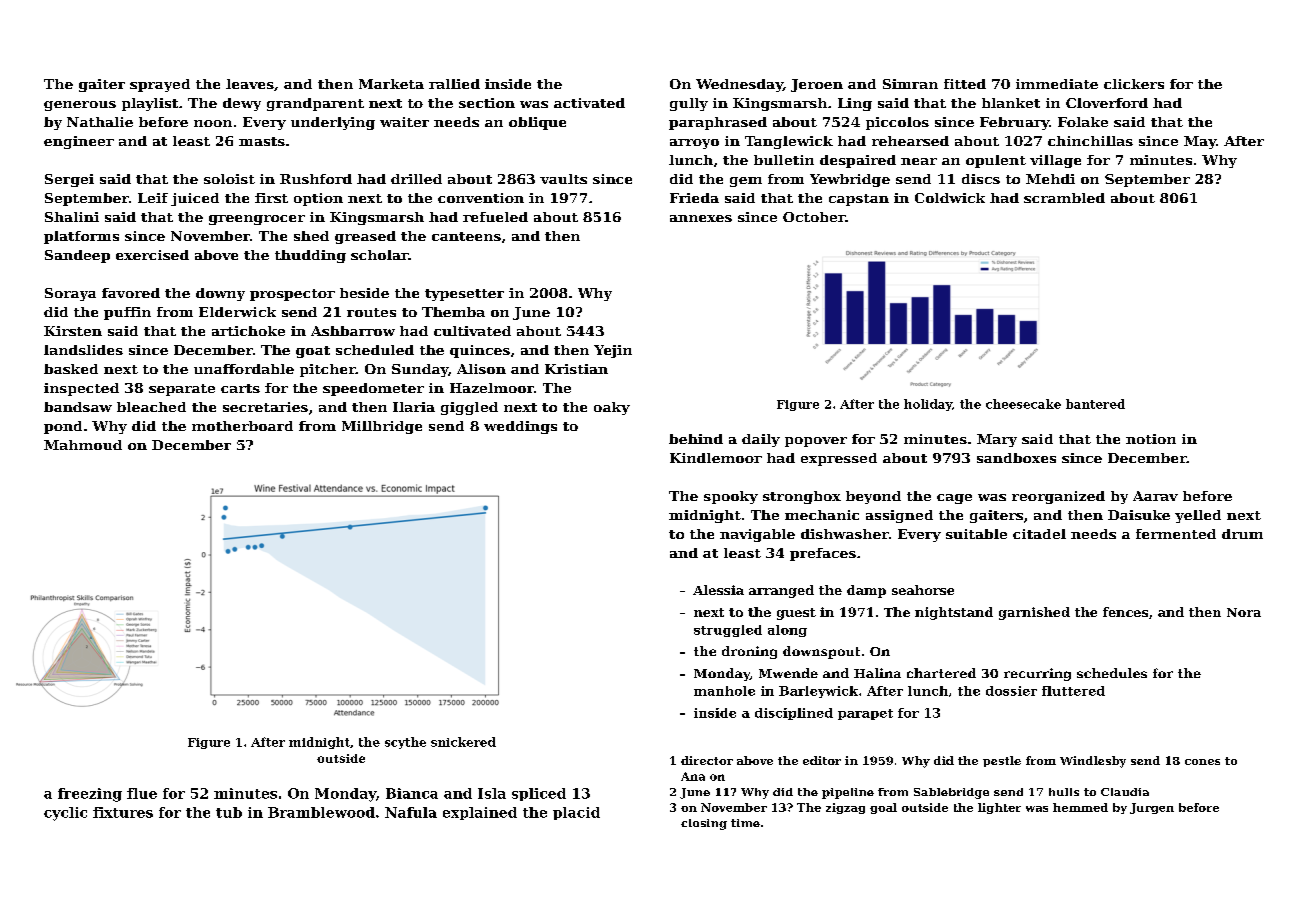 Image resolution: width=1308 pixels, height=924 pixels. What do you see at coordinates (364, 293) in the screenshot?
I see `beside` at bounding box center [364, 293].
